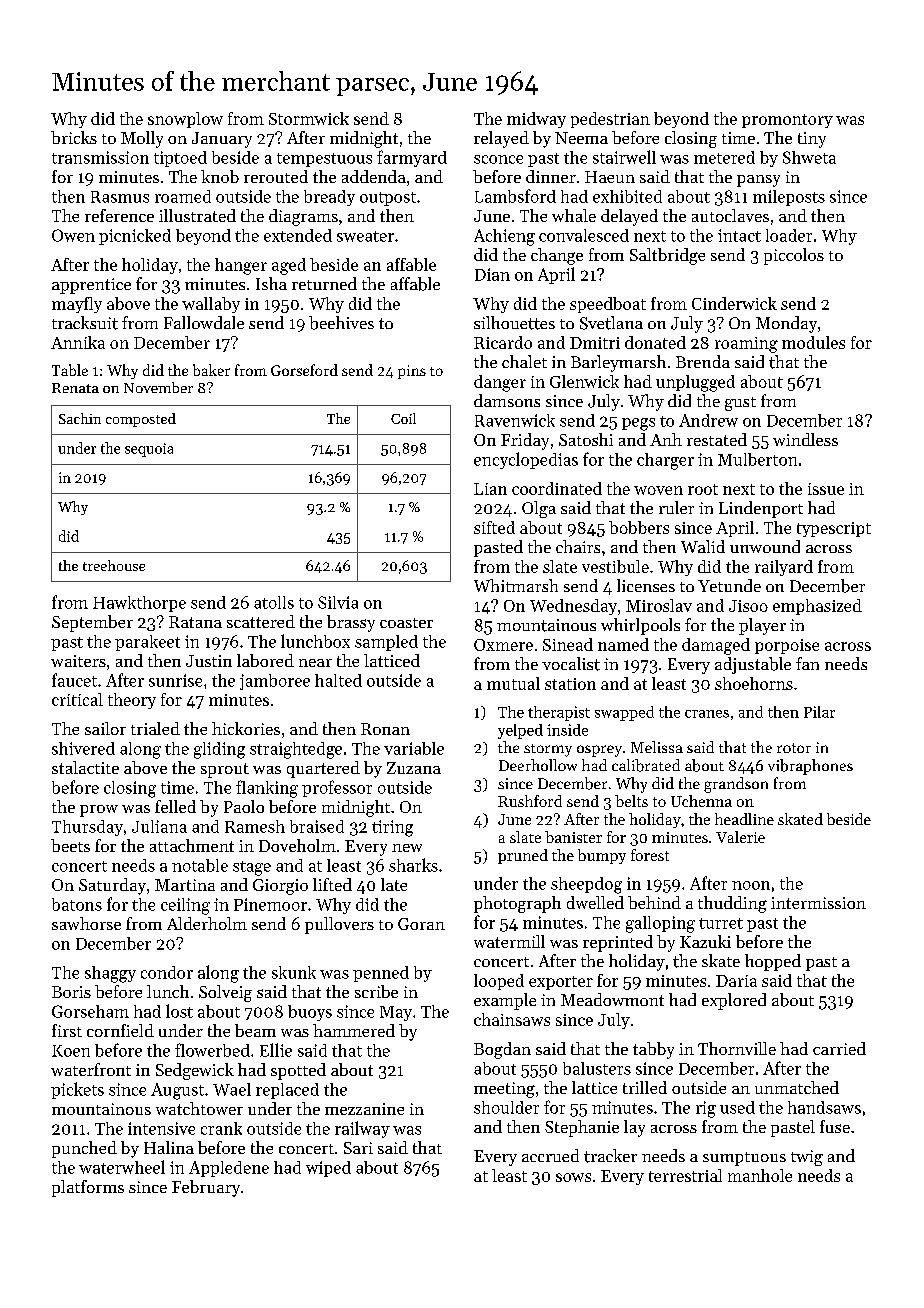 The height and width of the document is (1308, 924). What do you see at coordinates (265, 660) in the document?
I see `labored` at bounding box center [265, 660].
